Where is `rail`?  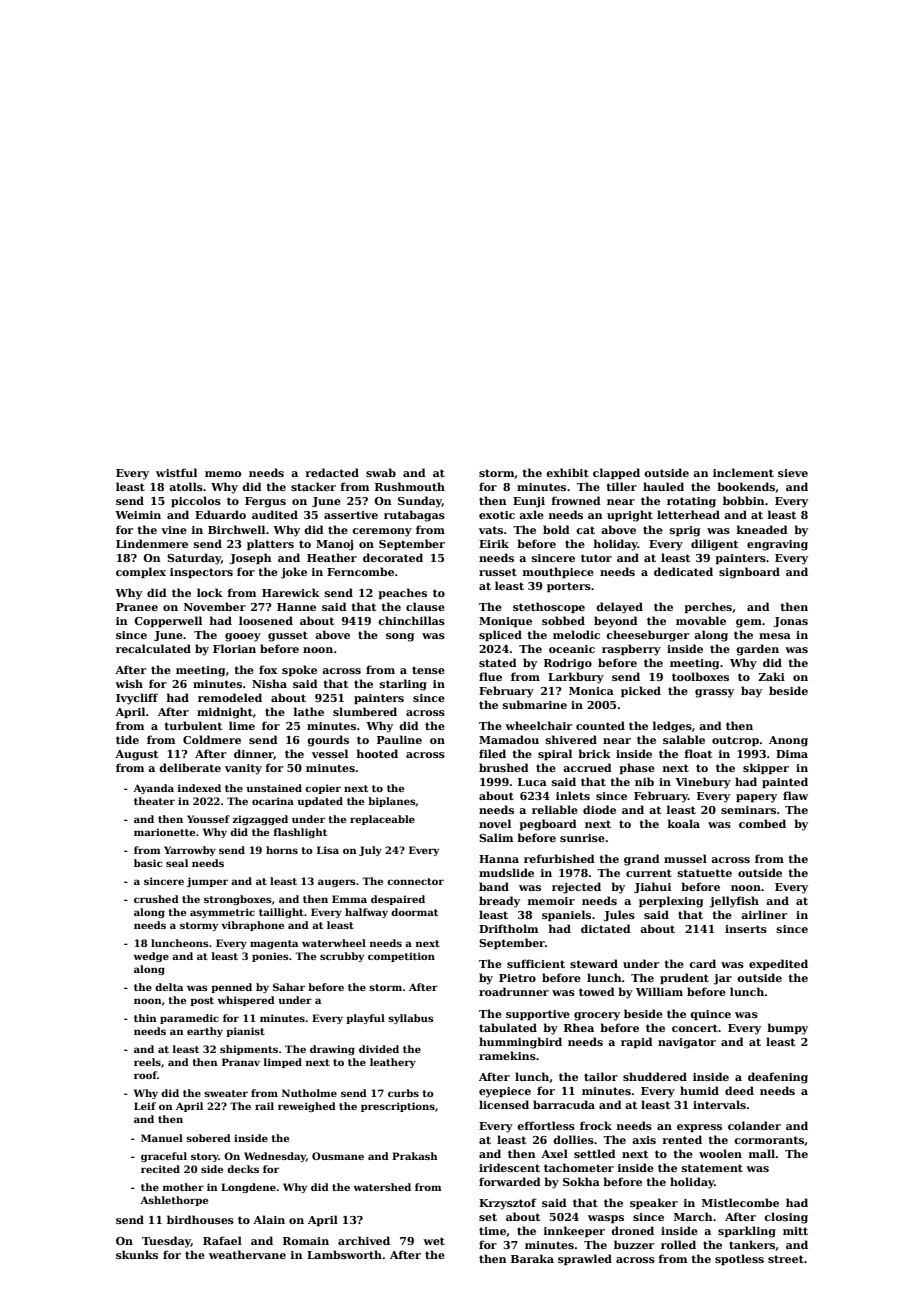
rail is located at coordinates (264, 1106).
